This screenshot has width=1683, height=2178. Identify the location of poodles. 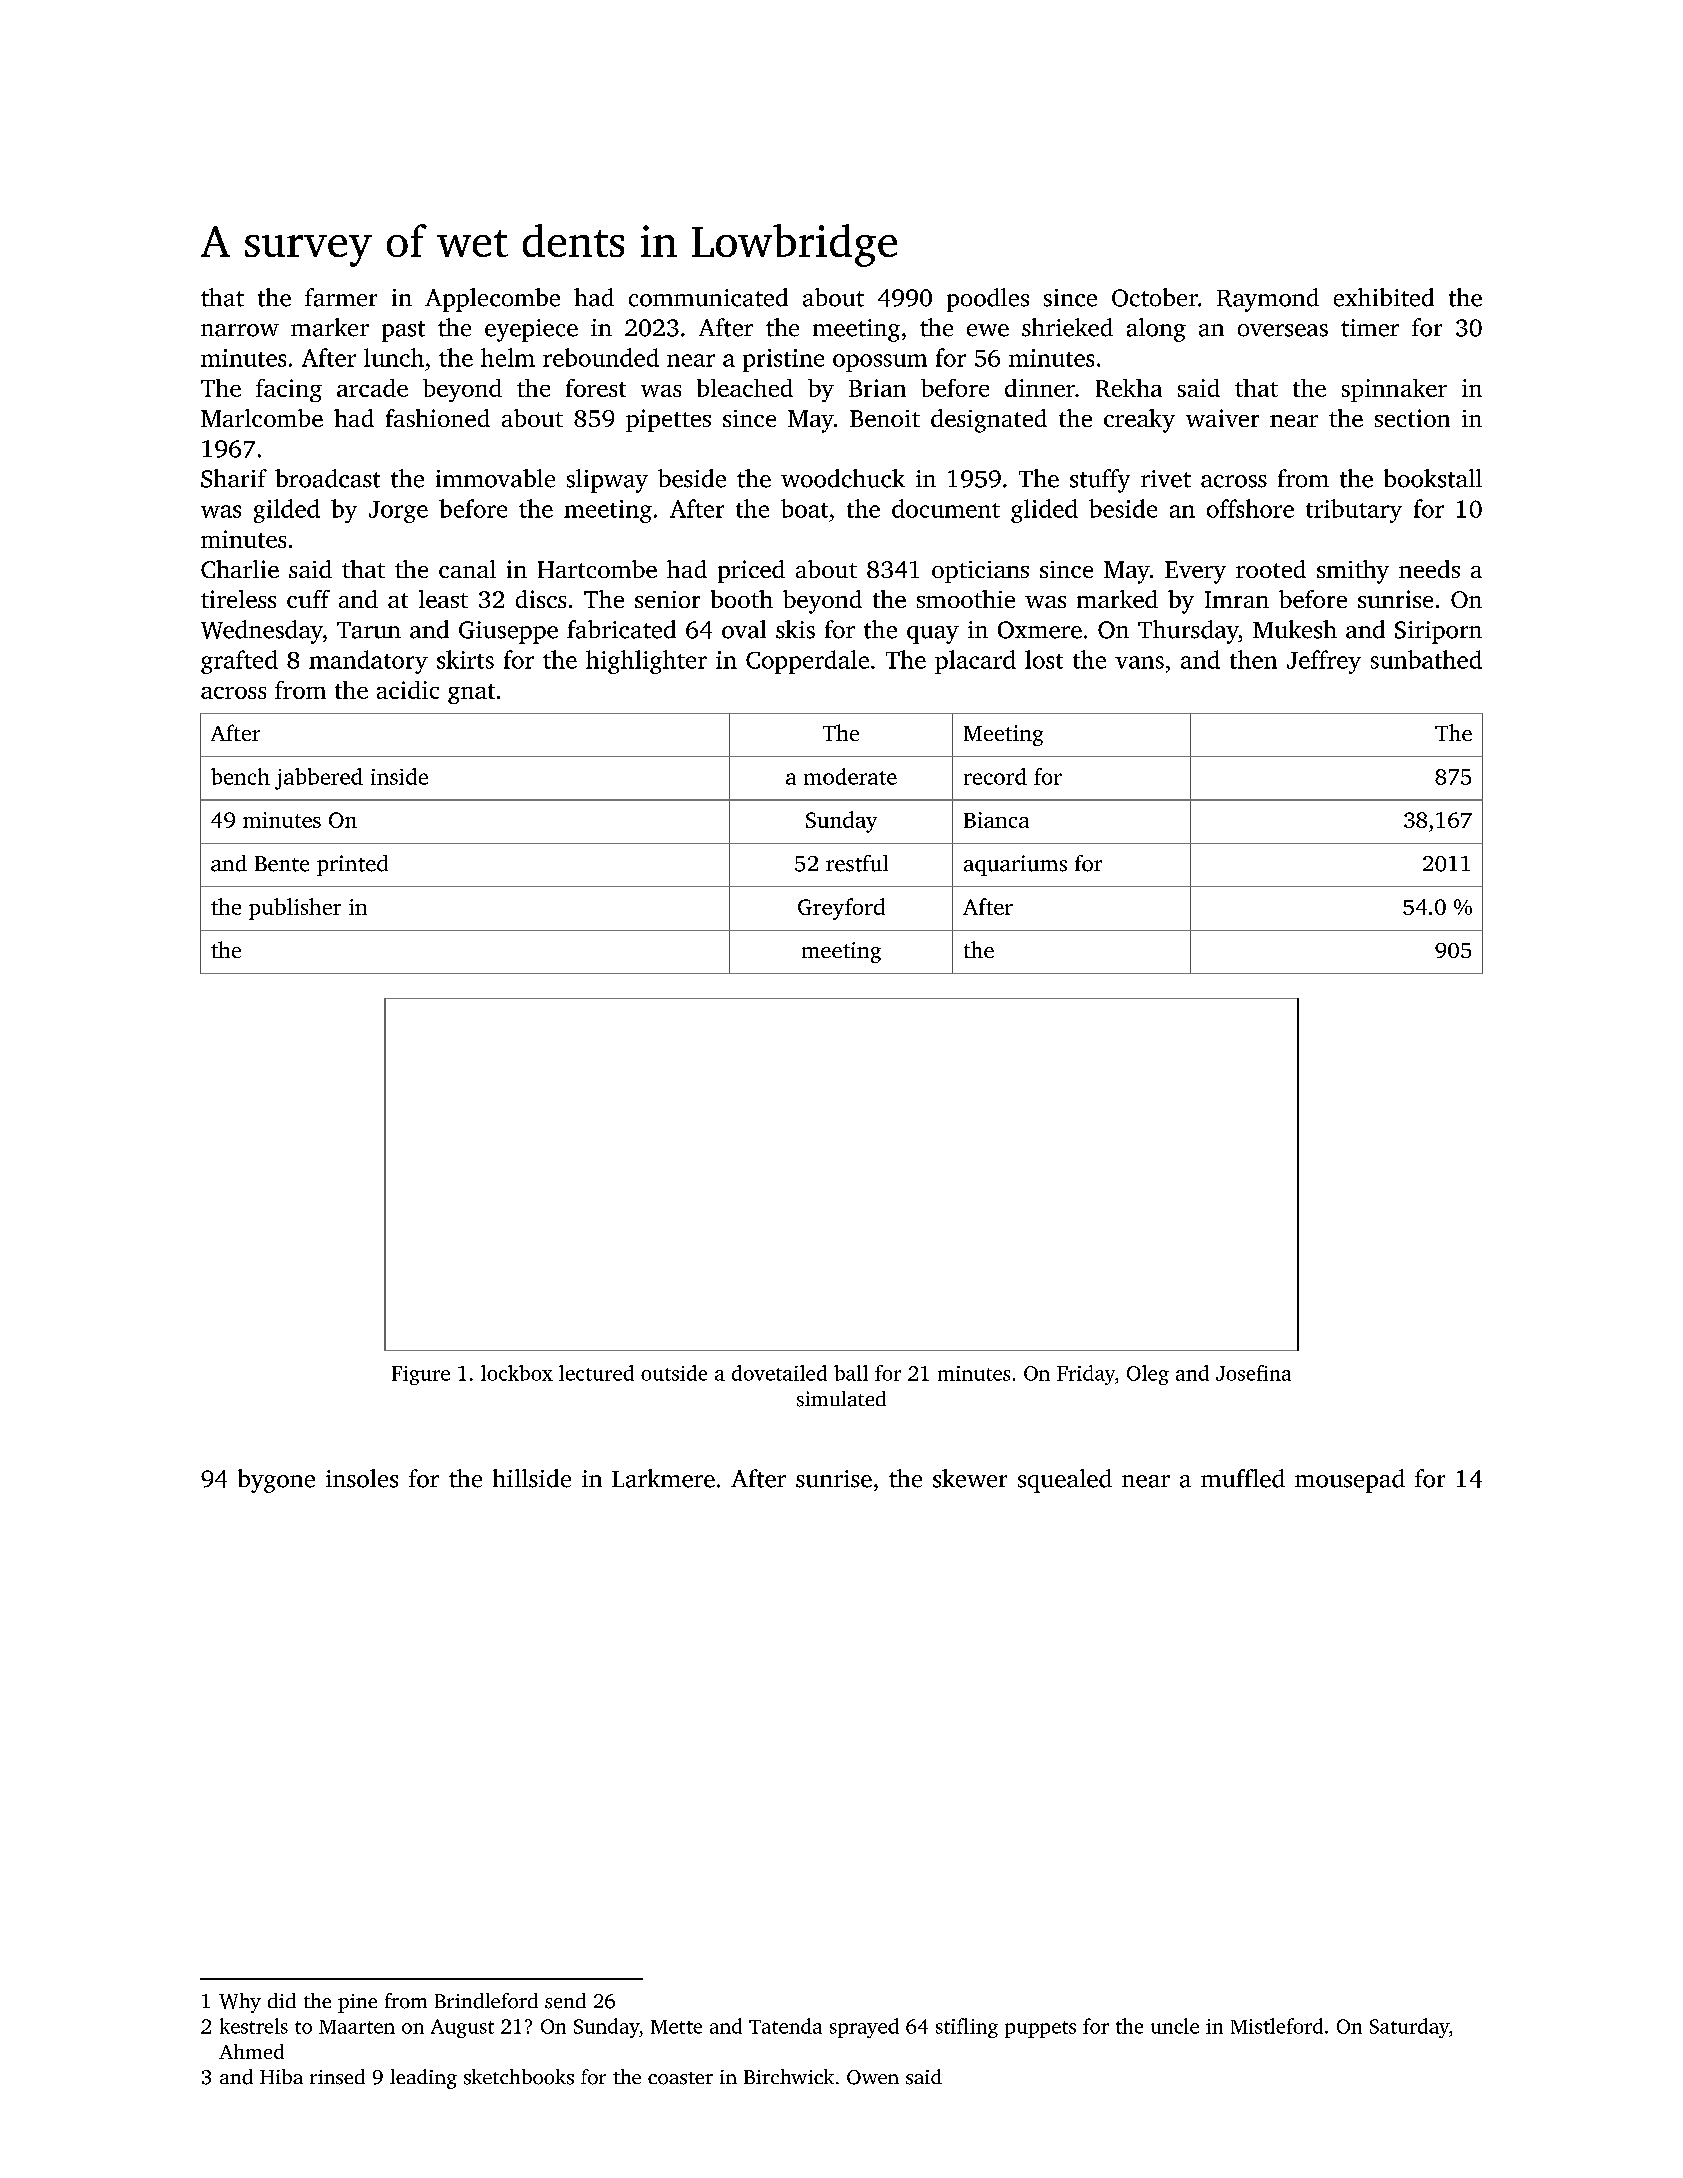
(988, 300).
